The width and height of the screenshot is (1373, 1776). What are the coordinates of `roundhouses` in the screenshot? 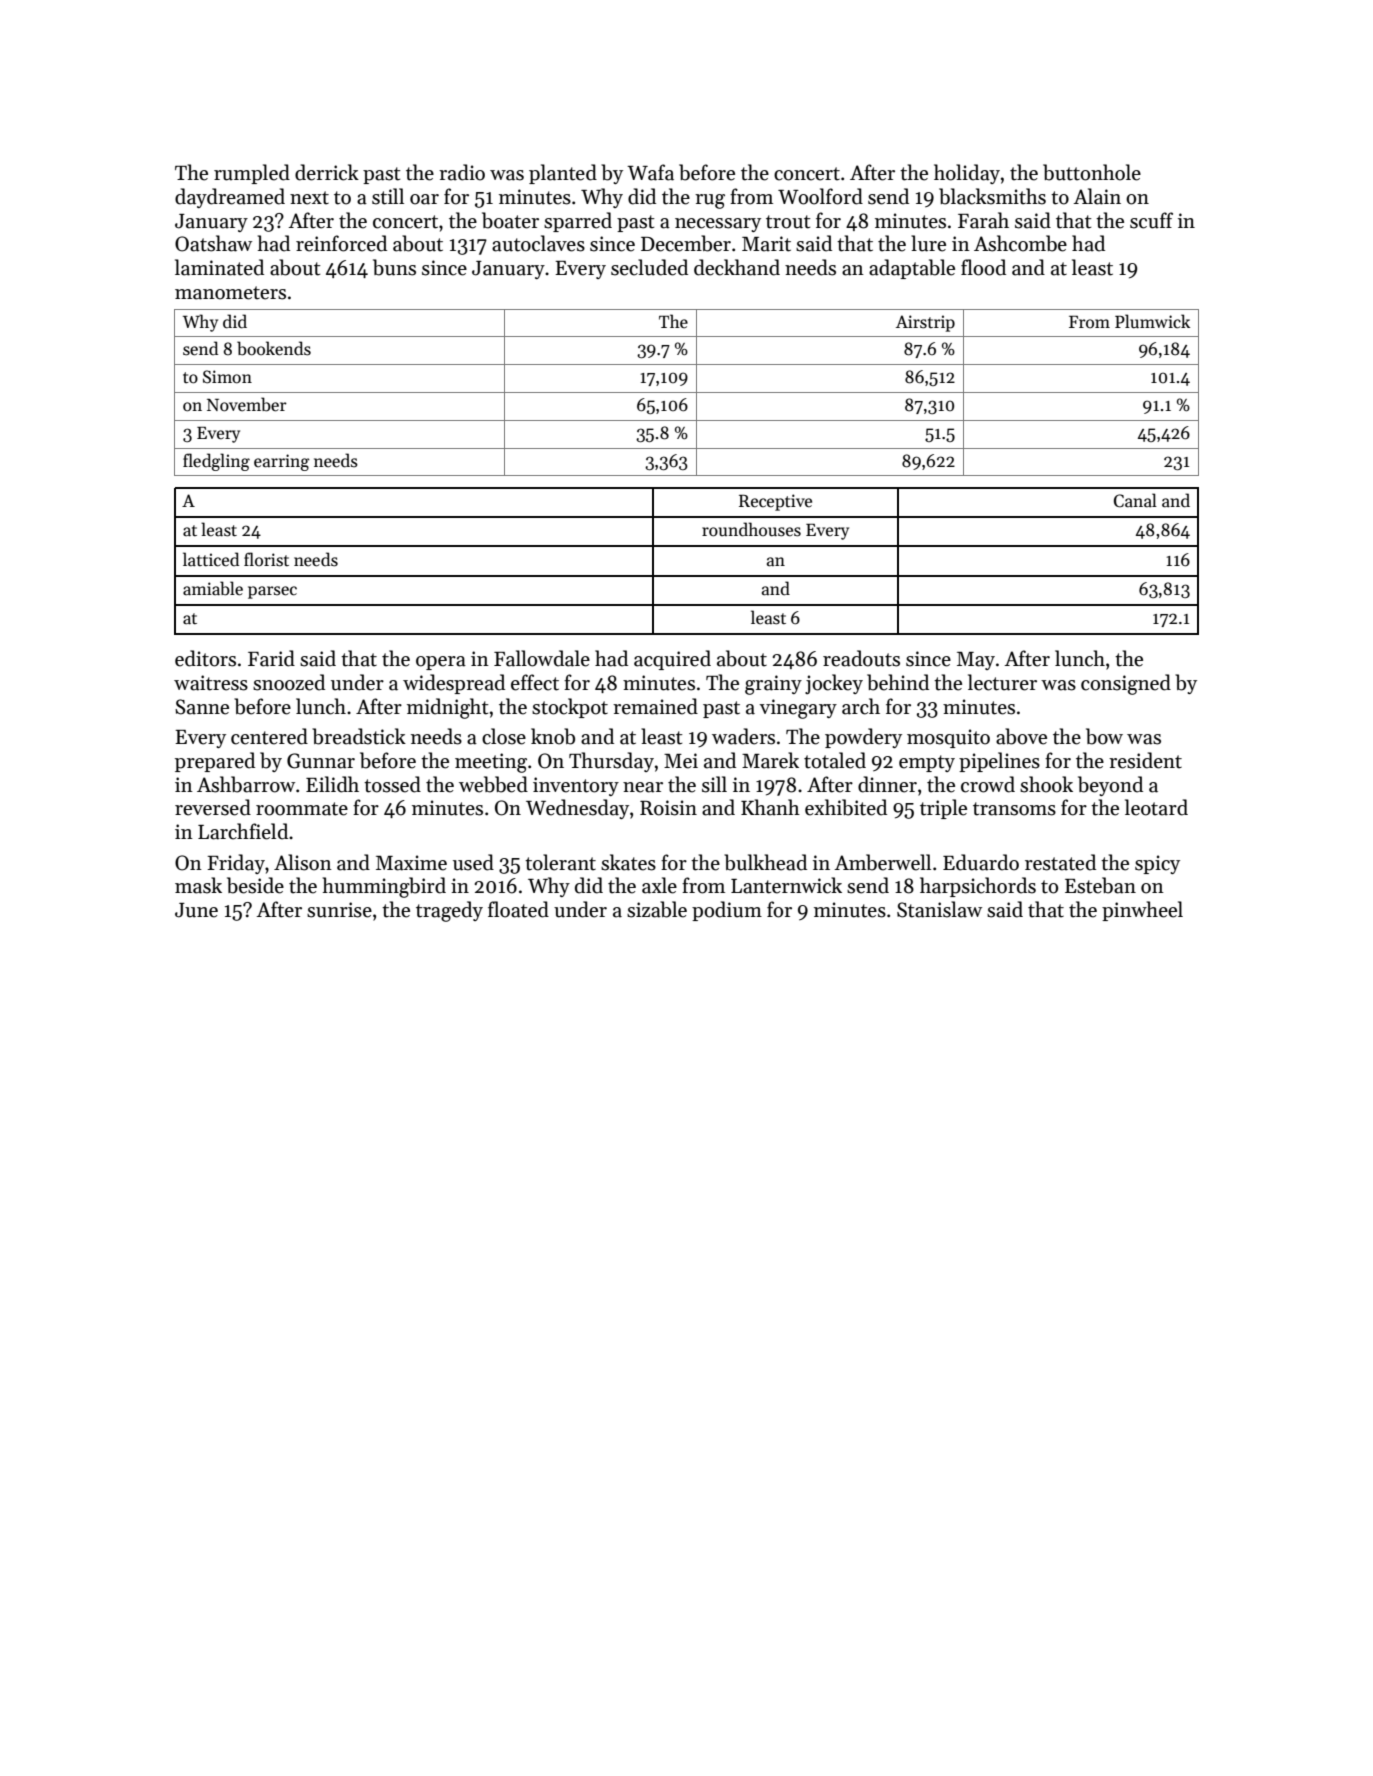 It's located at (751, 529).
